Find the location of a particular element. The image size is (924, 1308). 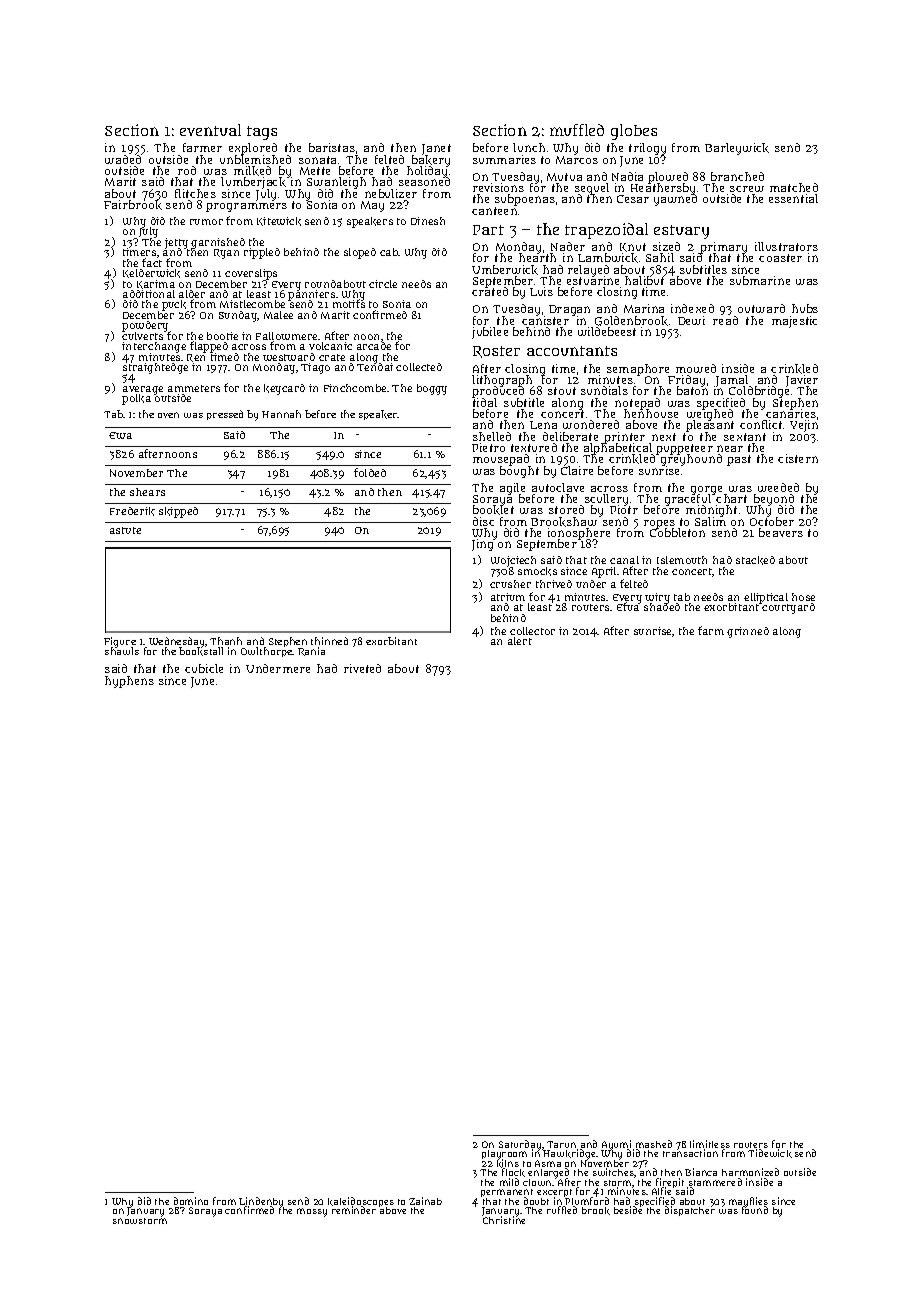

cubicle is located at coordinates (204, 668).
